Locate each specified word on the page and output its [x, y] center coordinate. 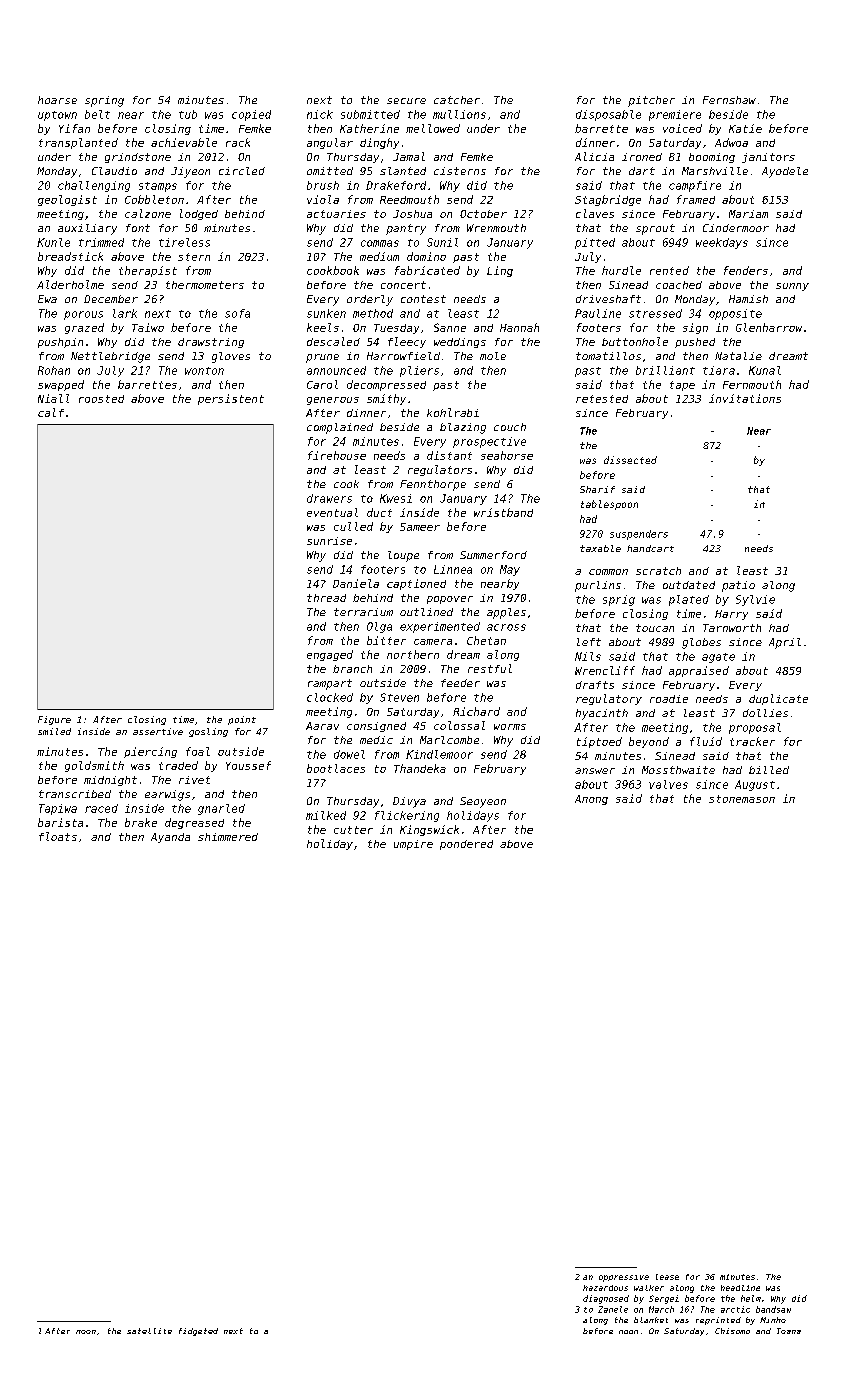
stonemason [742, 799]
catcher [457, 100]
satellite [149, 1331]
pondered [466, 845]
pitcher [651, 101]
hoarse [57, 100]
